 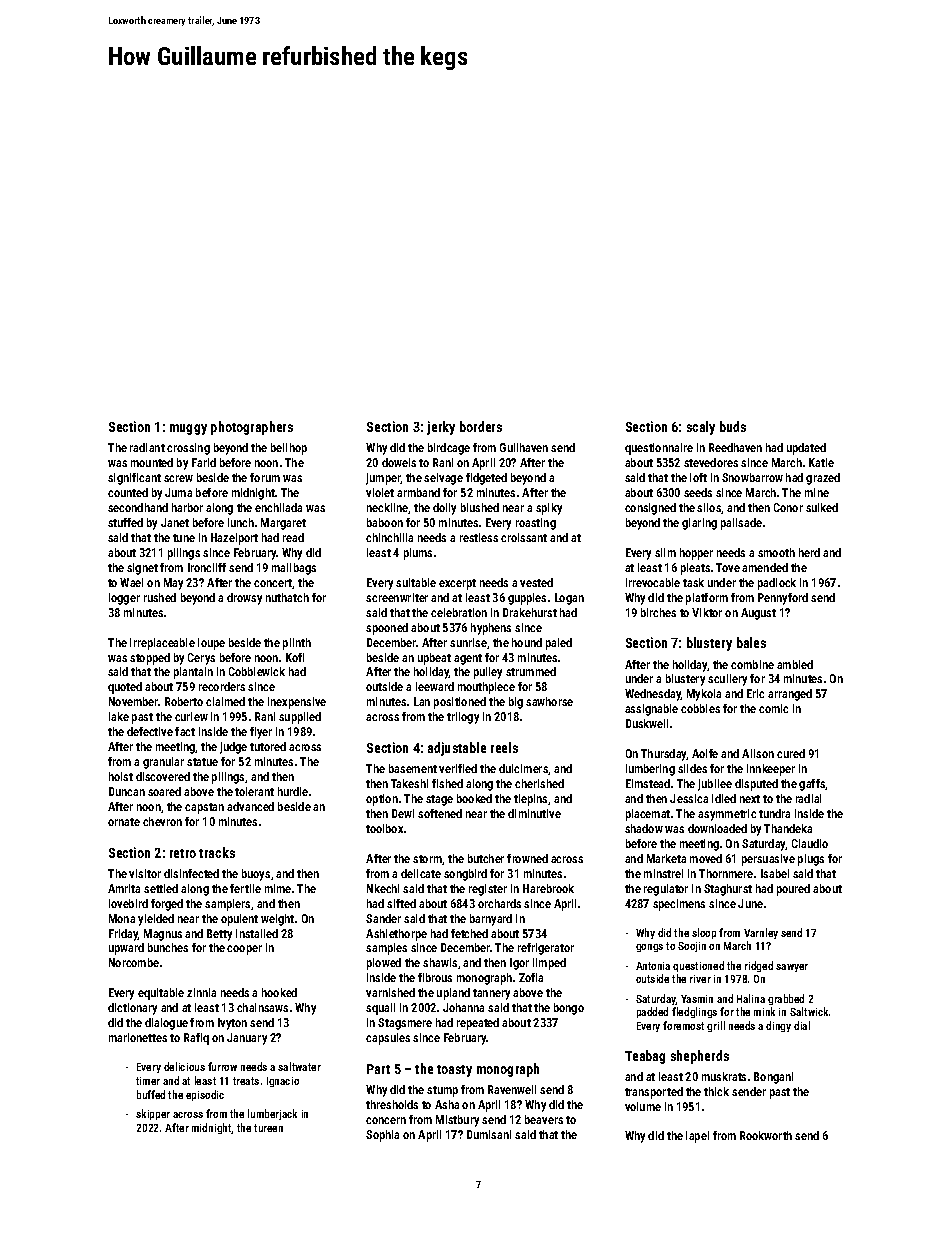 What do you see at coordinates (441, 428) in the screenshot?
I see `jerky` at bounding box center [441, 428].
